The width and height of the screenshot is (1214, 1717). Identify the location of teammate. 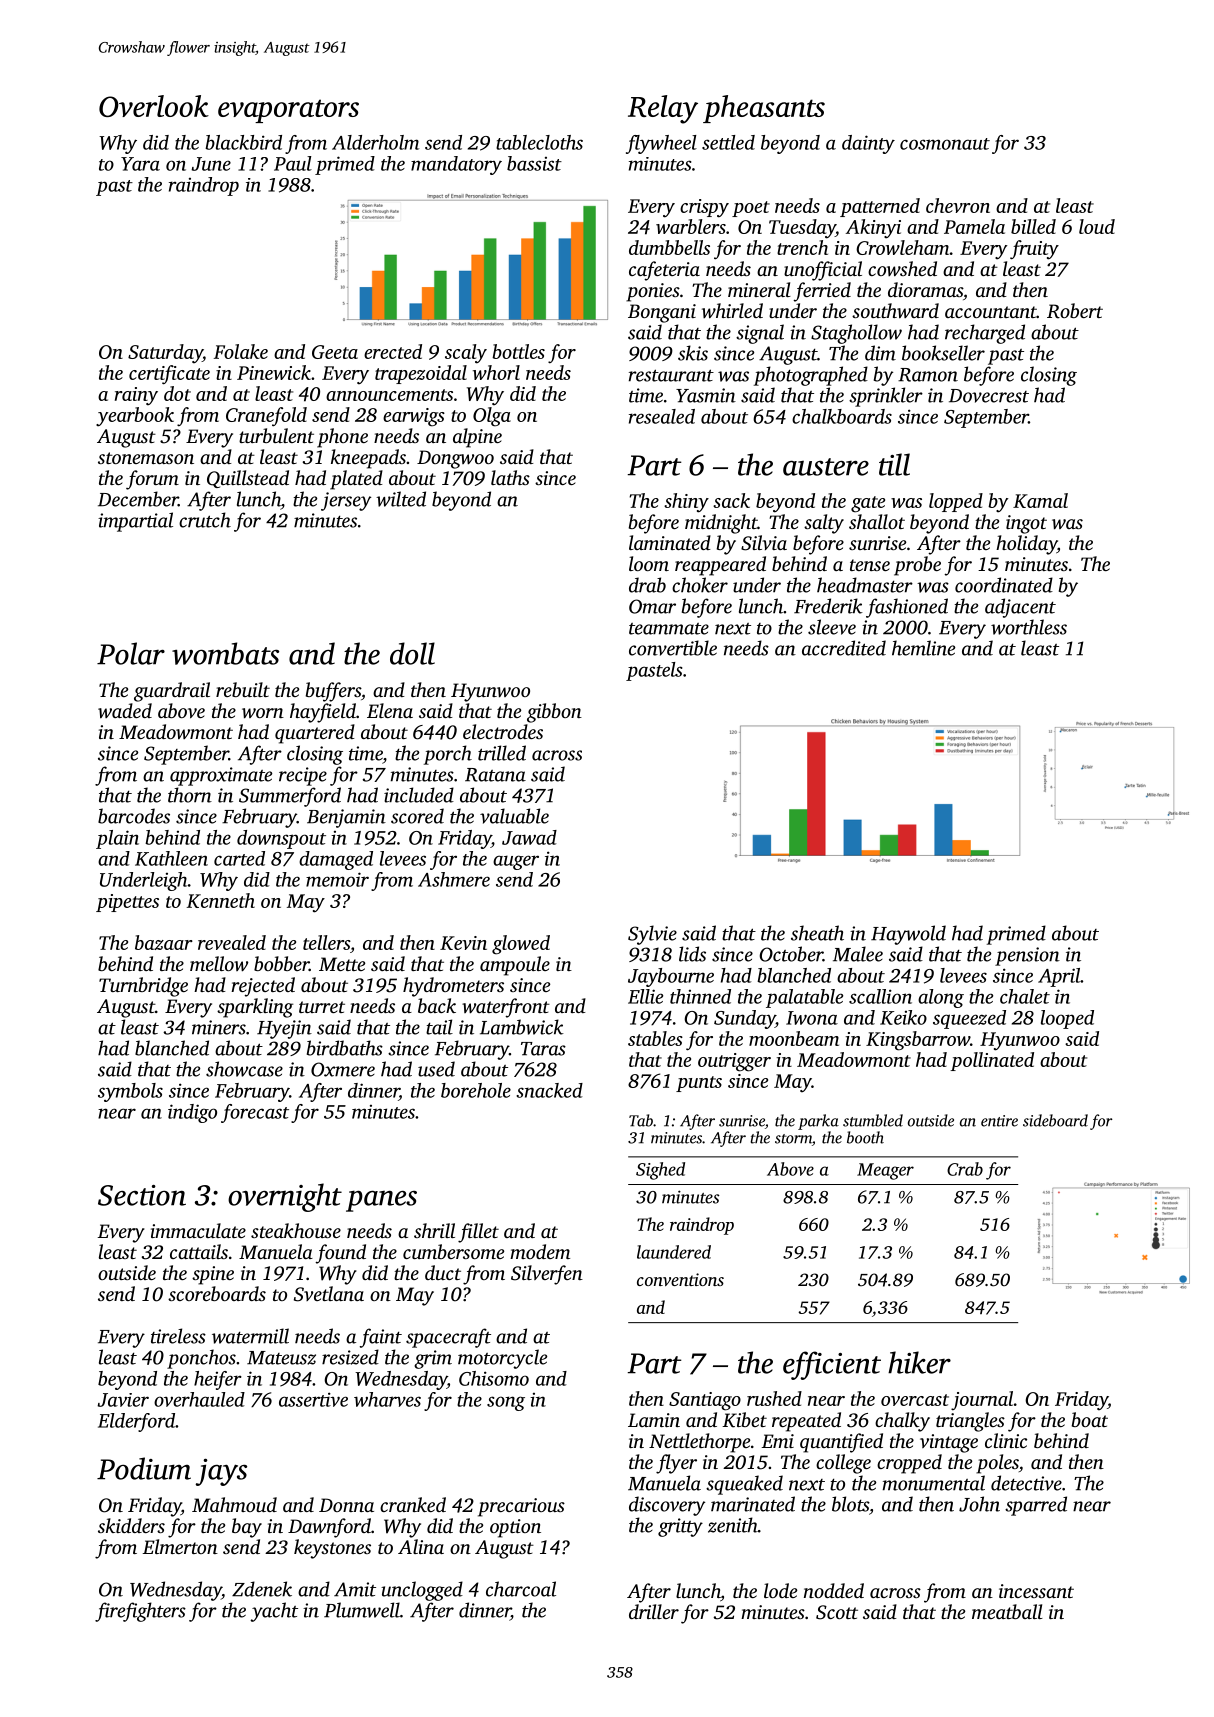
(669, 629).
